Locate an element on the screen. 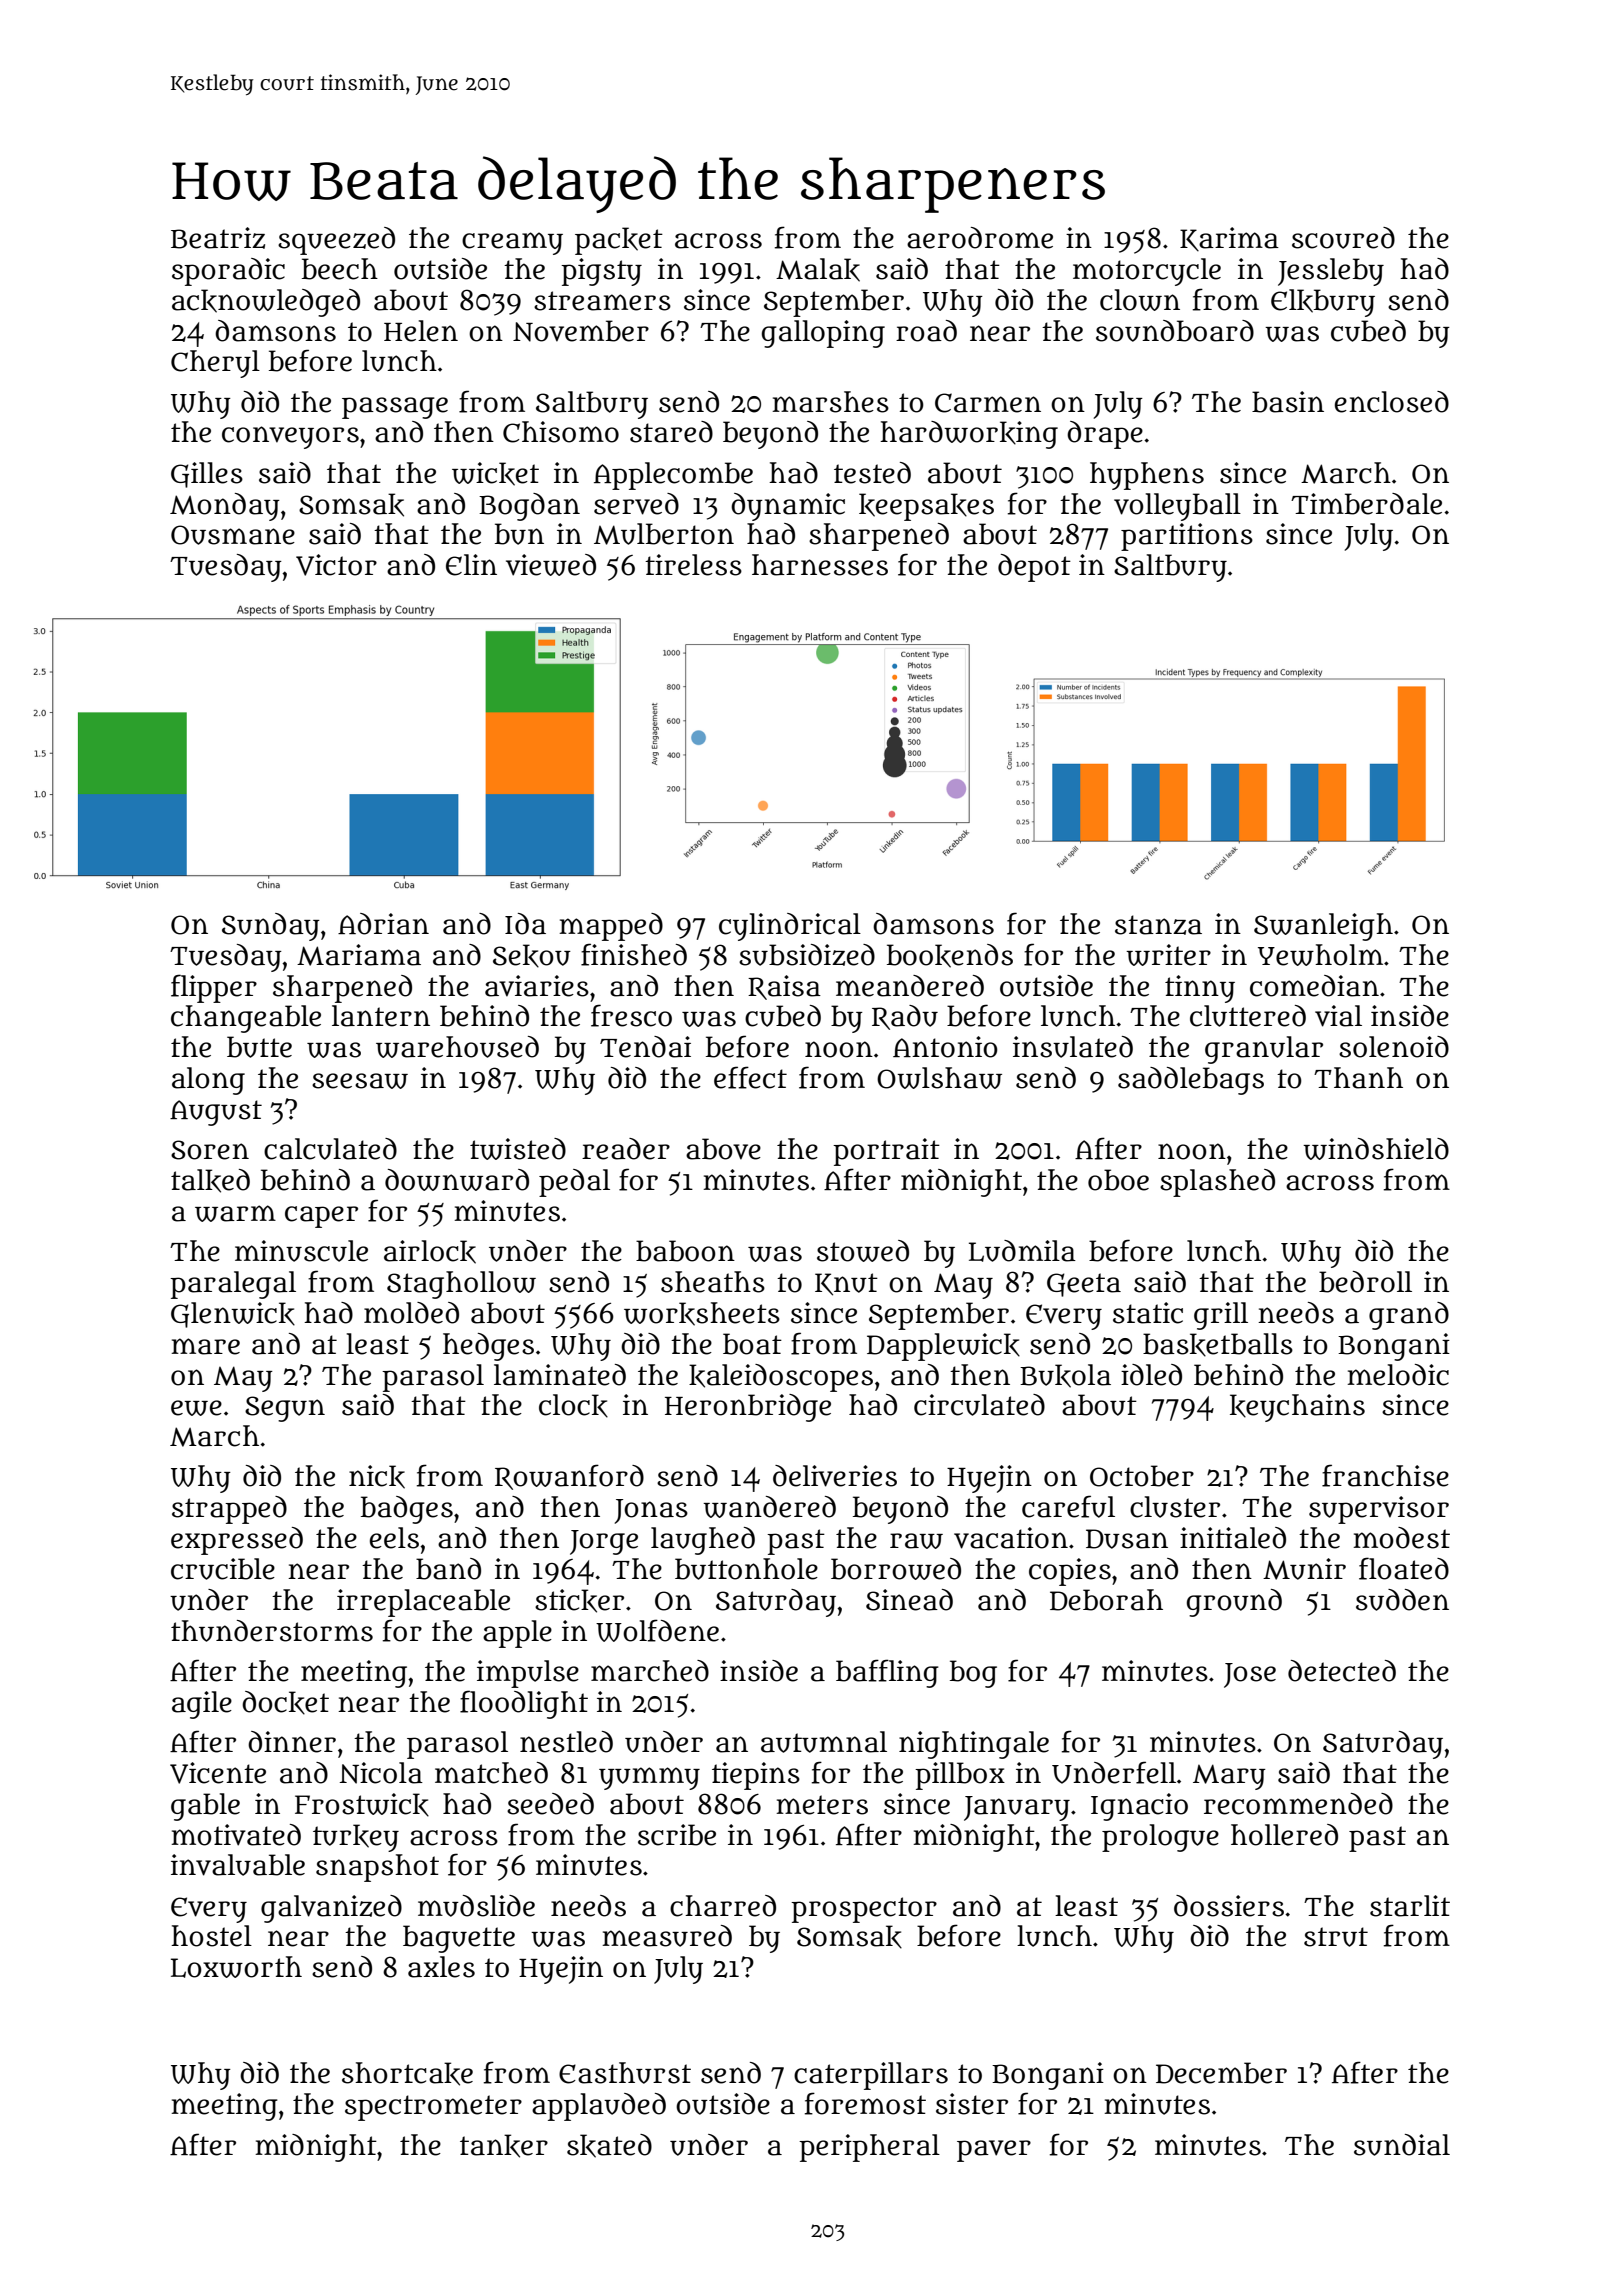  writer is located at coordinates (1168, 955).
